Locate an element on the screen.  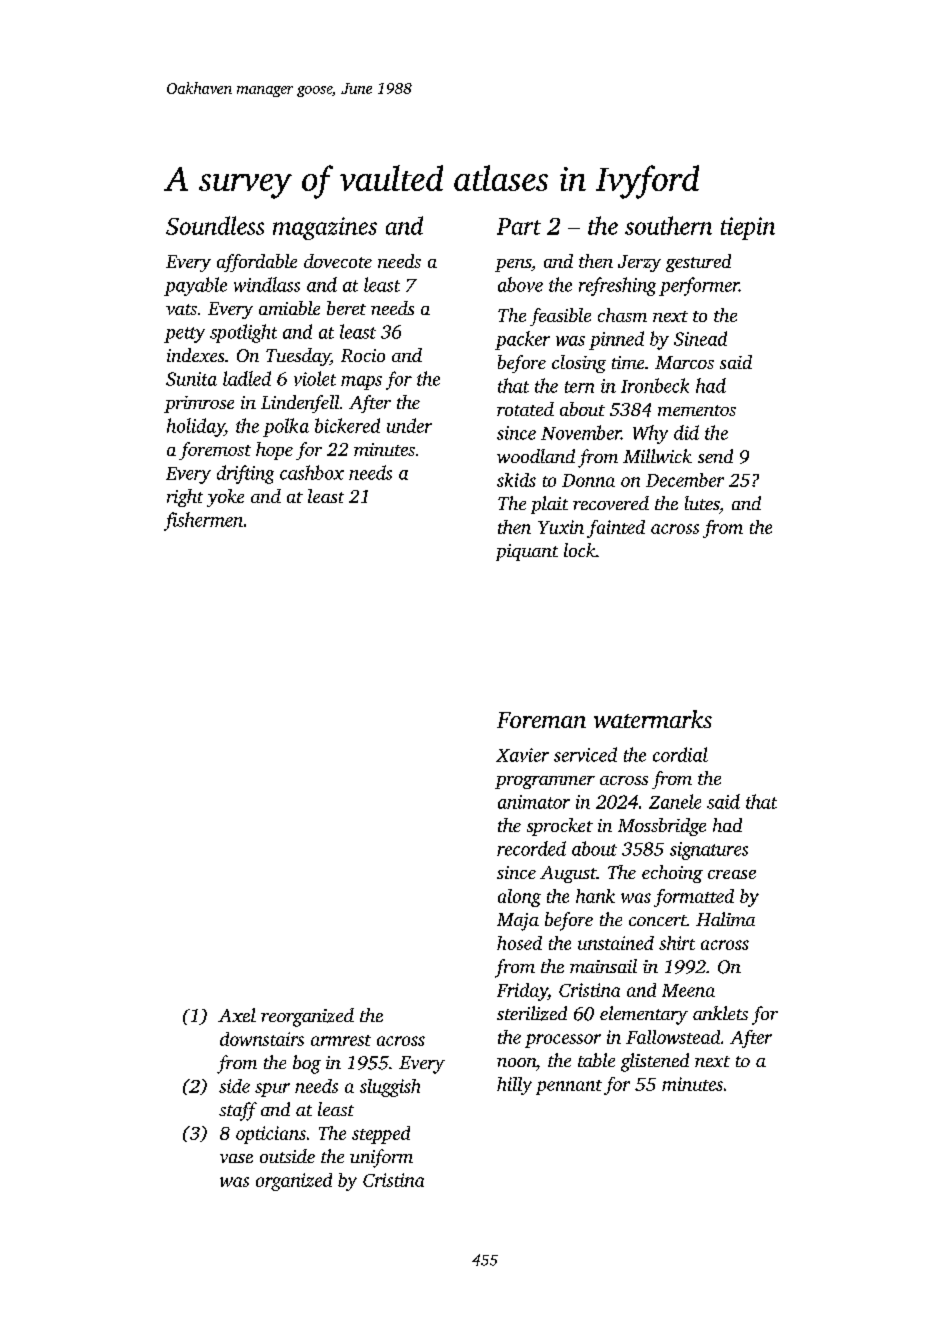
Why is located at coordinates (650, 434).
